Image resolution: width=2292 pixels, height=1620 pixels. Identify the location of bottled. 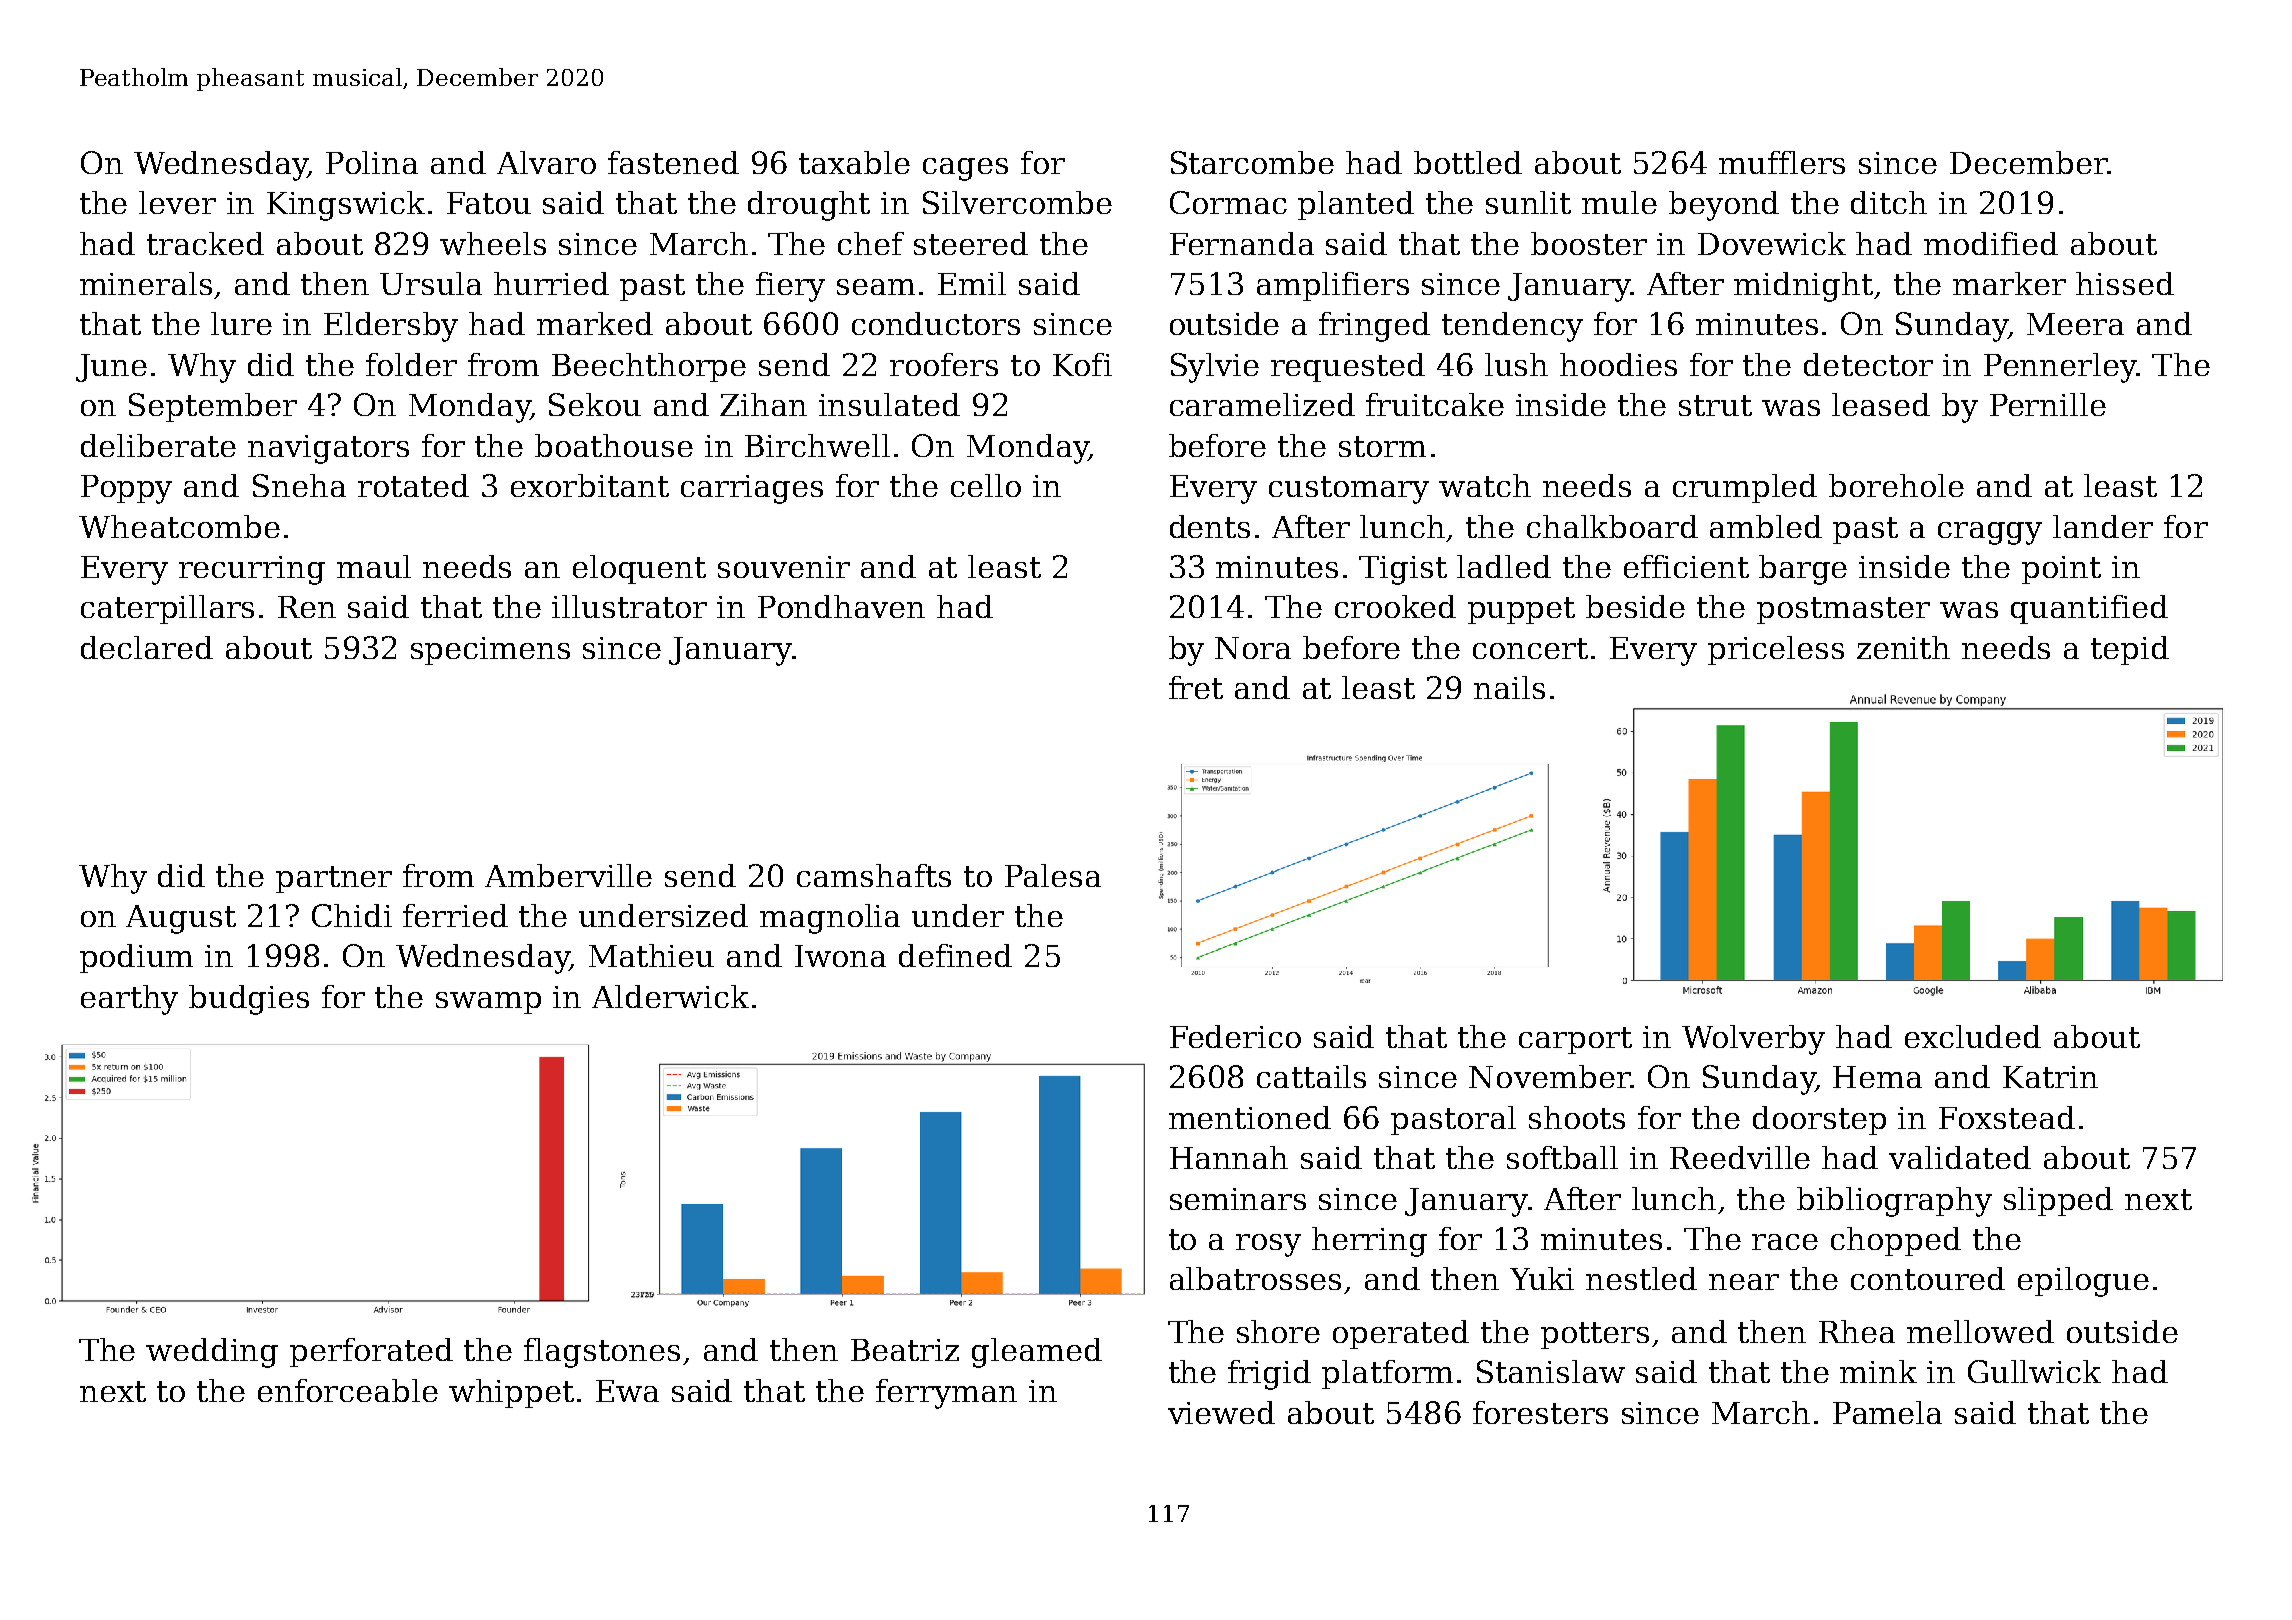
(1468, 162).
